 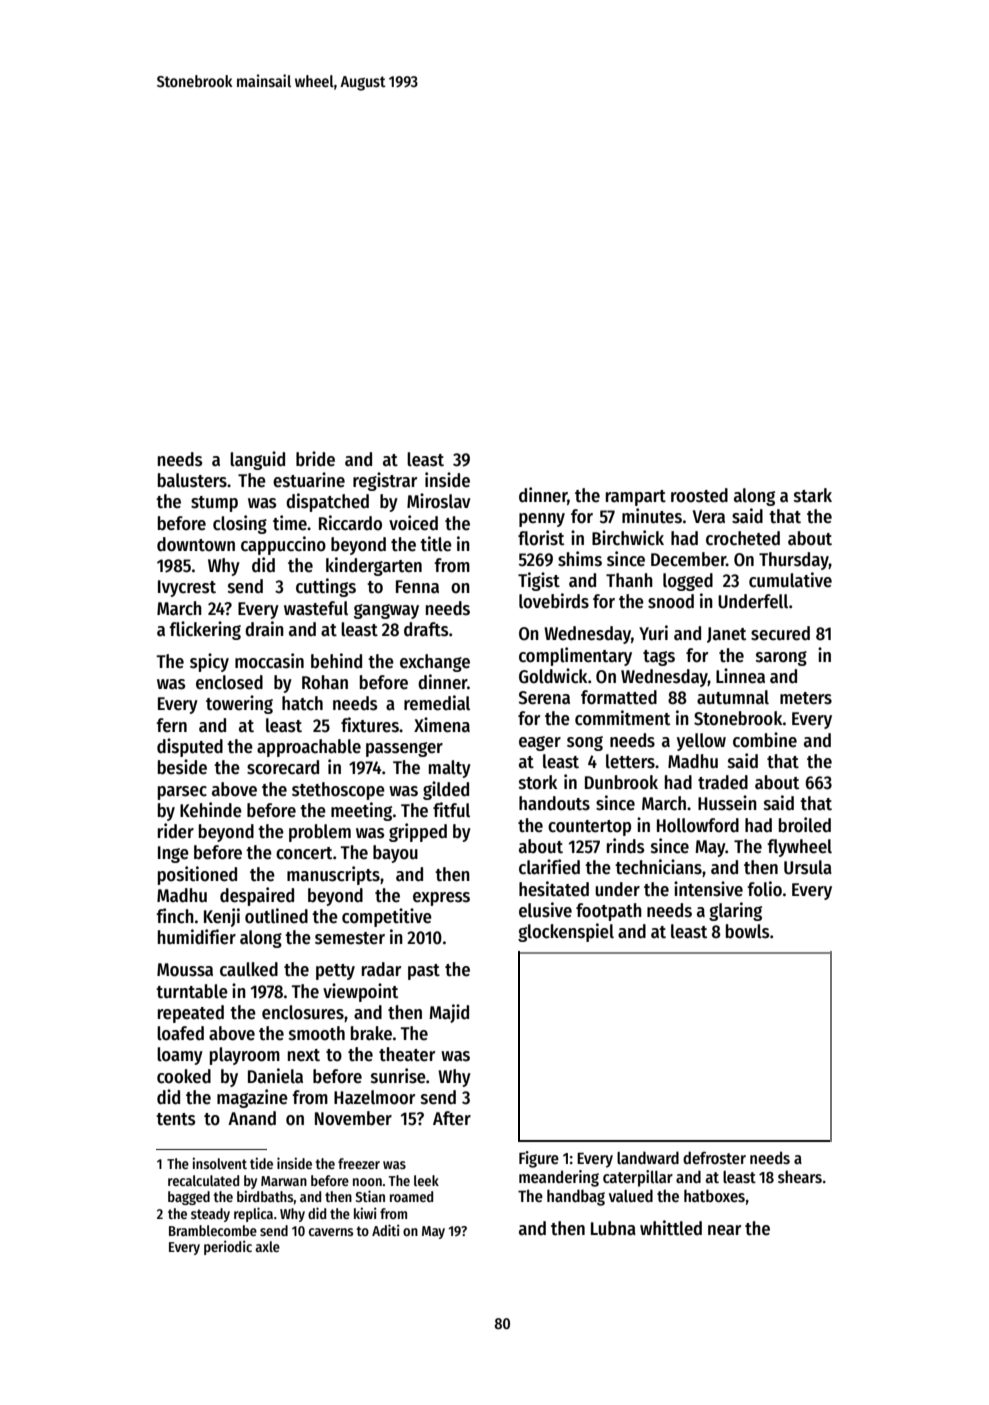 What do you see at coordinates (219, 1163) in the screenshot?
I see `insolvent` at bounding box center [219, 1163].
